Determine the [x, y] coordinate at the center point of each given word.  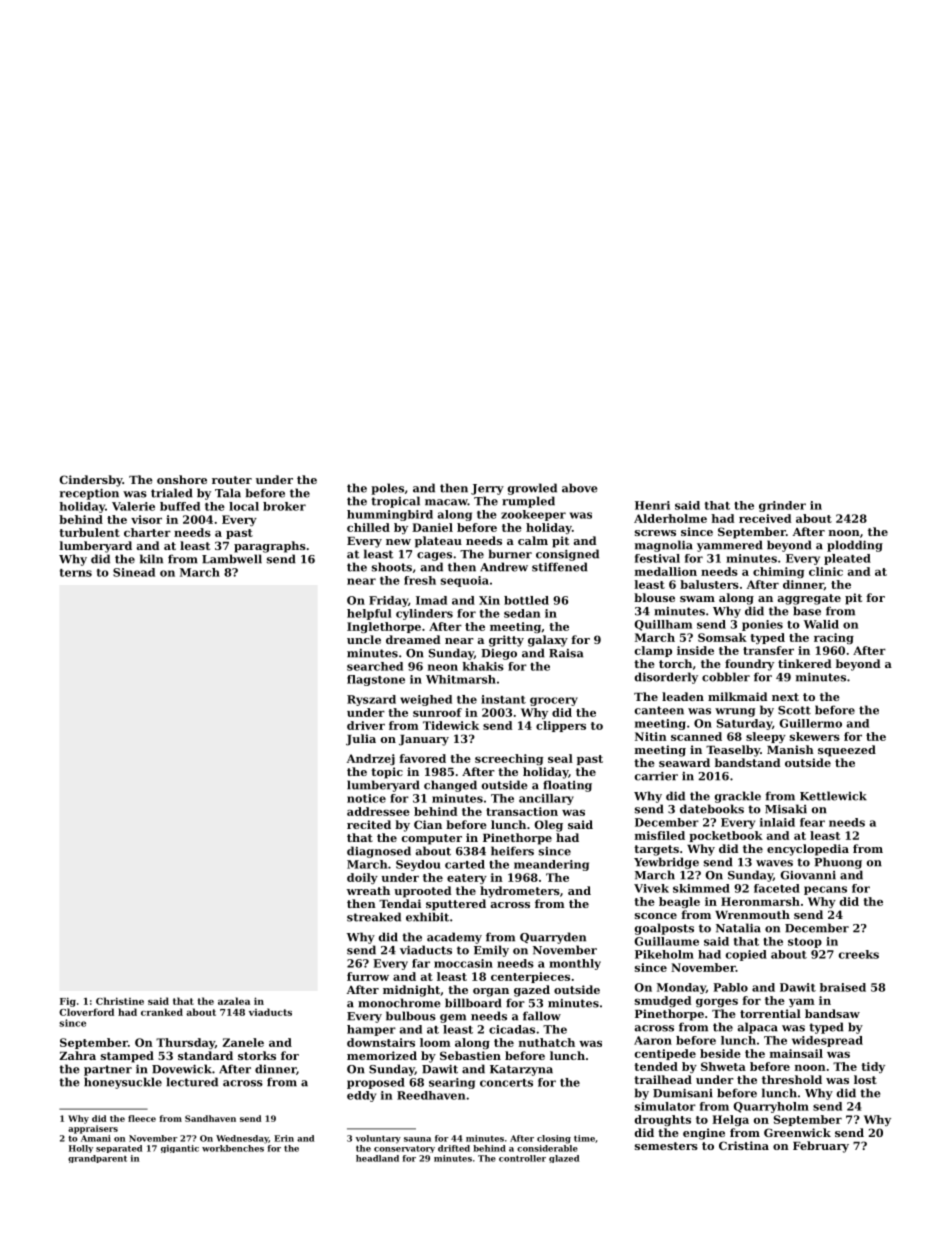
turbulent [89, 532]
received [765, 518]
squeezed [847, 751]
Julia [361, 740]
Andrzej [371, 759]
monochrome [399, 1003]
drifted [454, 1148]
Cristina [744, 1145]
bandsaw [832, 1013]
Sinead [134, 572]
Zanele [243, 1042]
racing [834, 638]
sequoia [465, 581]
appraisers [93, 1129]
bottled [526, 600]
